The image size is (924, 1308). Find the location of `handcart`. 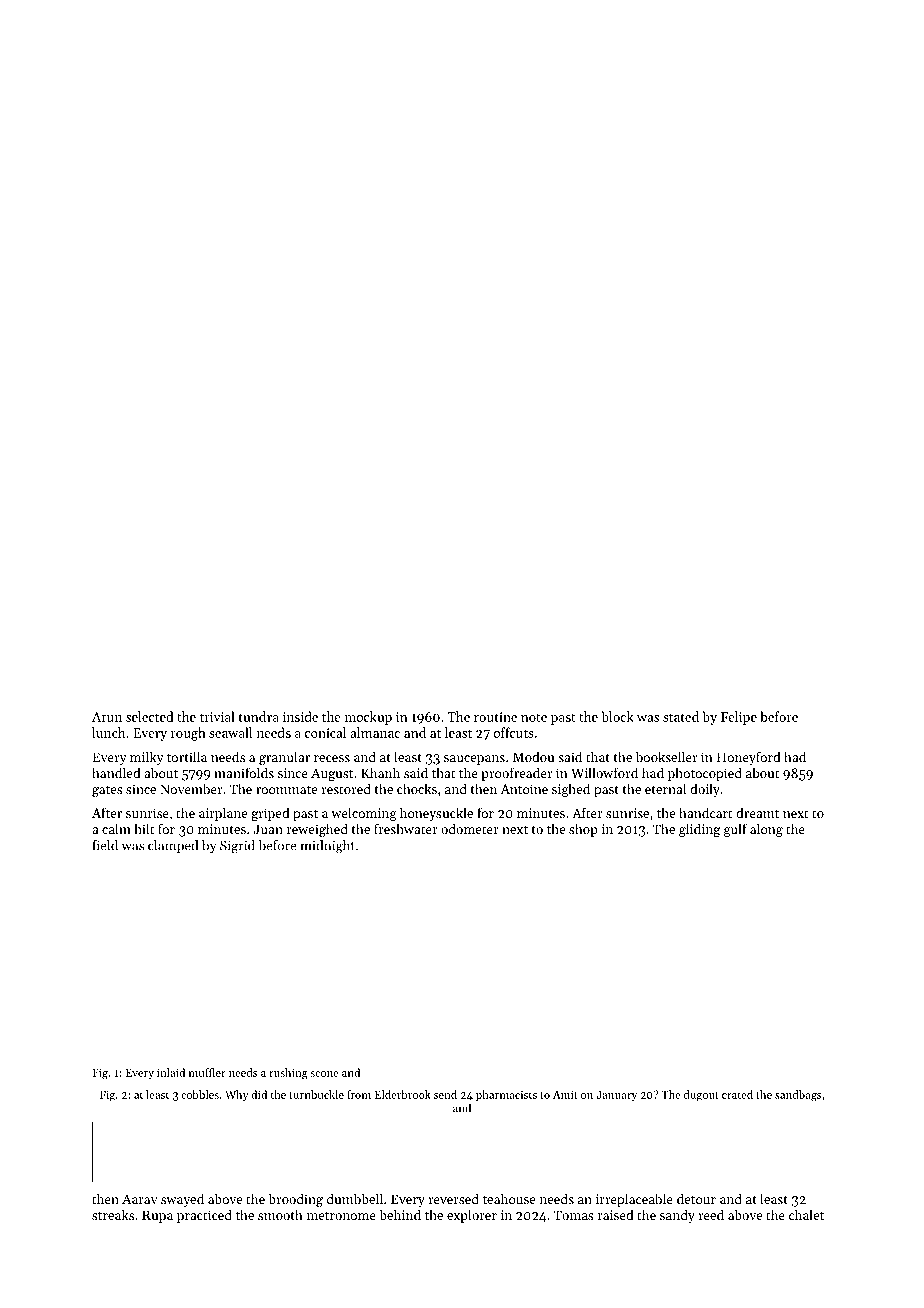

handcart is located at coordinates (706, 812).
